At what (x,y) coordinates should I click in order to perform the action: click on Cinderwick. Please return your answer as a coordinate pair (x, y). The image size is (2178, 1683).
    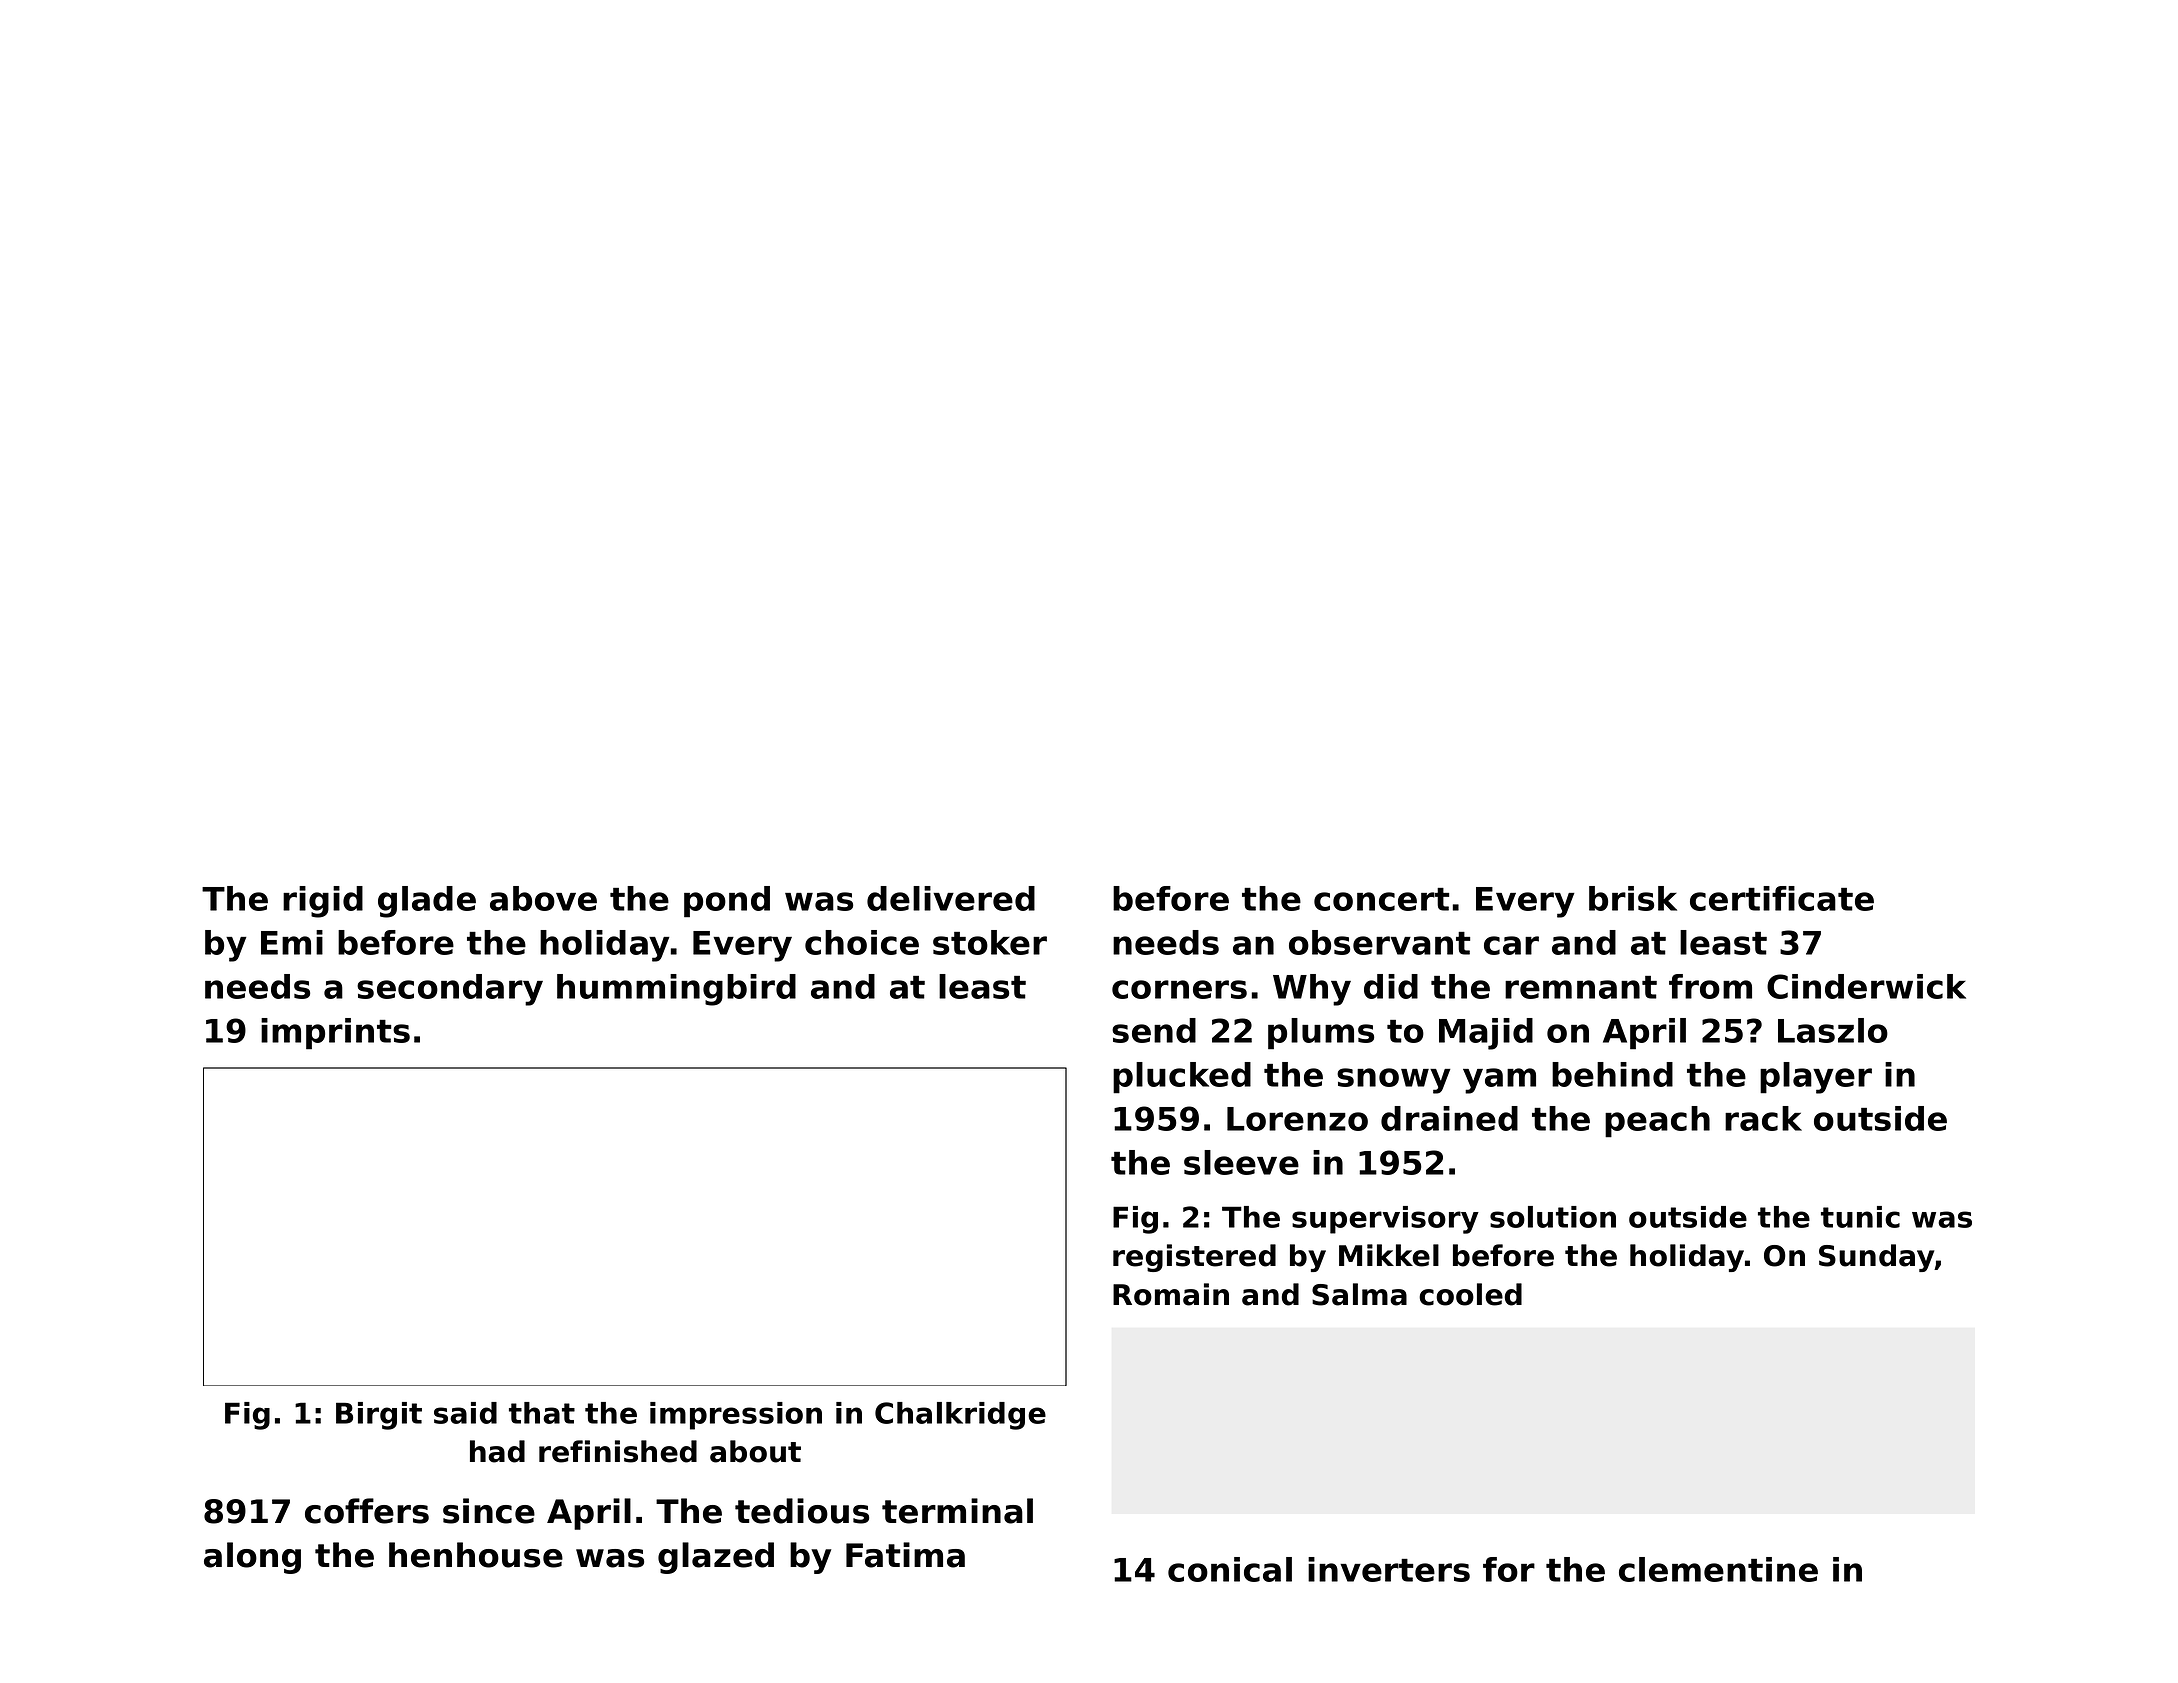
    Looking at the image, I should click on (1866, 986).
